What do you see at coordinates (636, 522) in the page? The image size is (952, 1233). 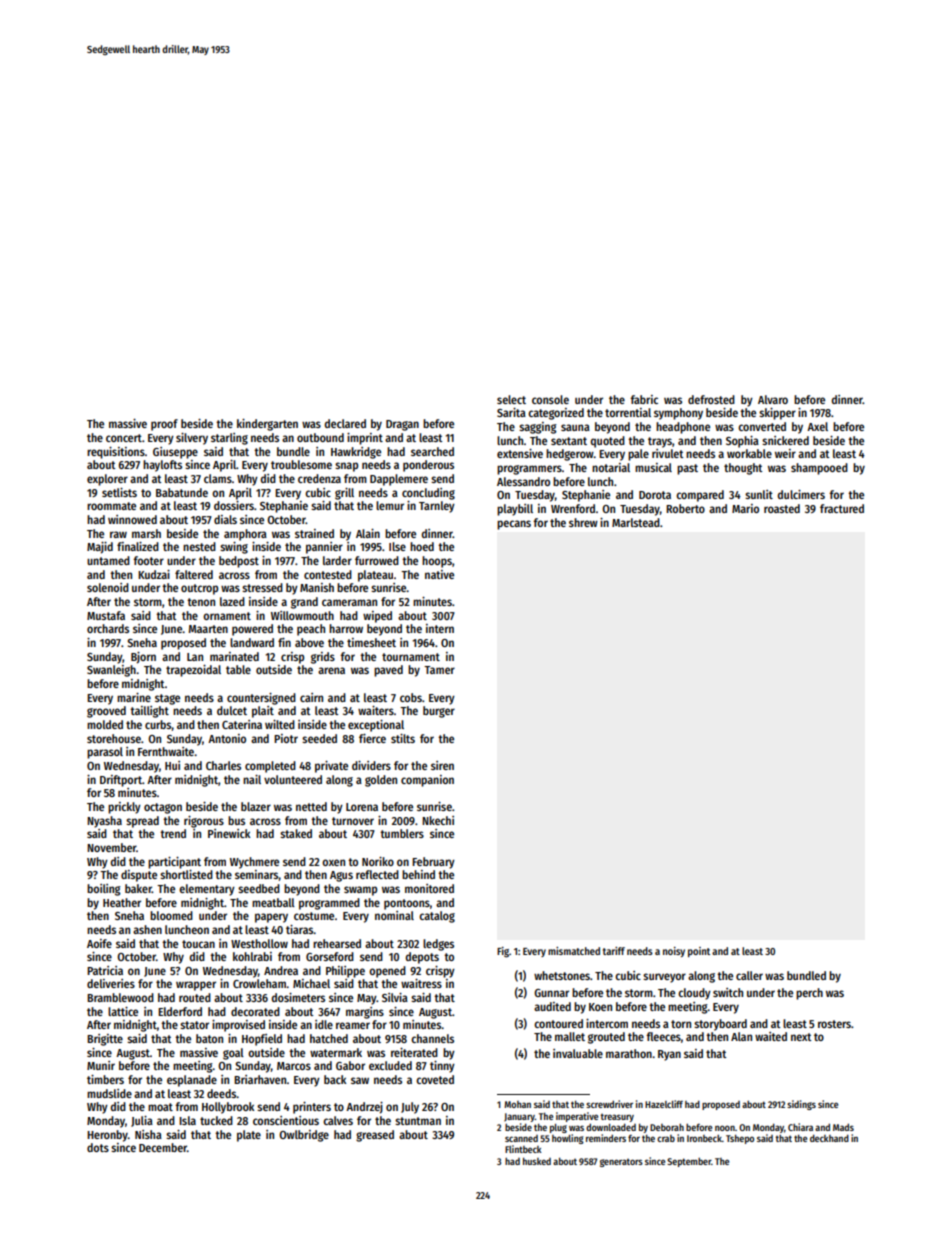 I see `Marlstead` at bounding box center [636, 522].
